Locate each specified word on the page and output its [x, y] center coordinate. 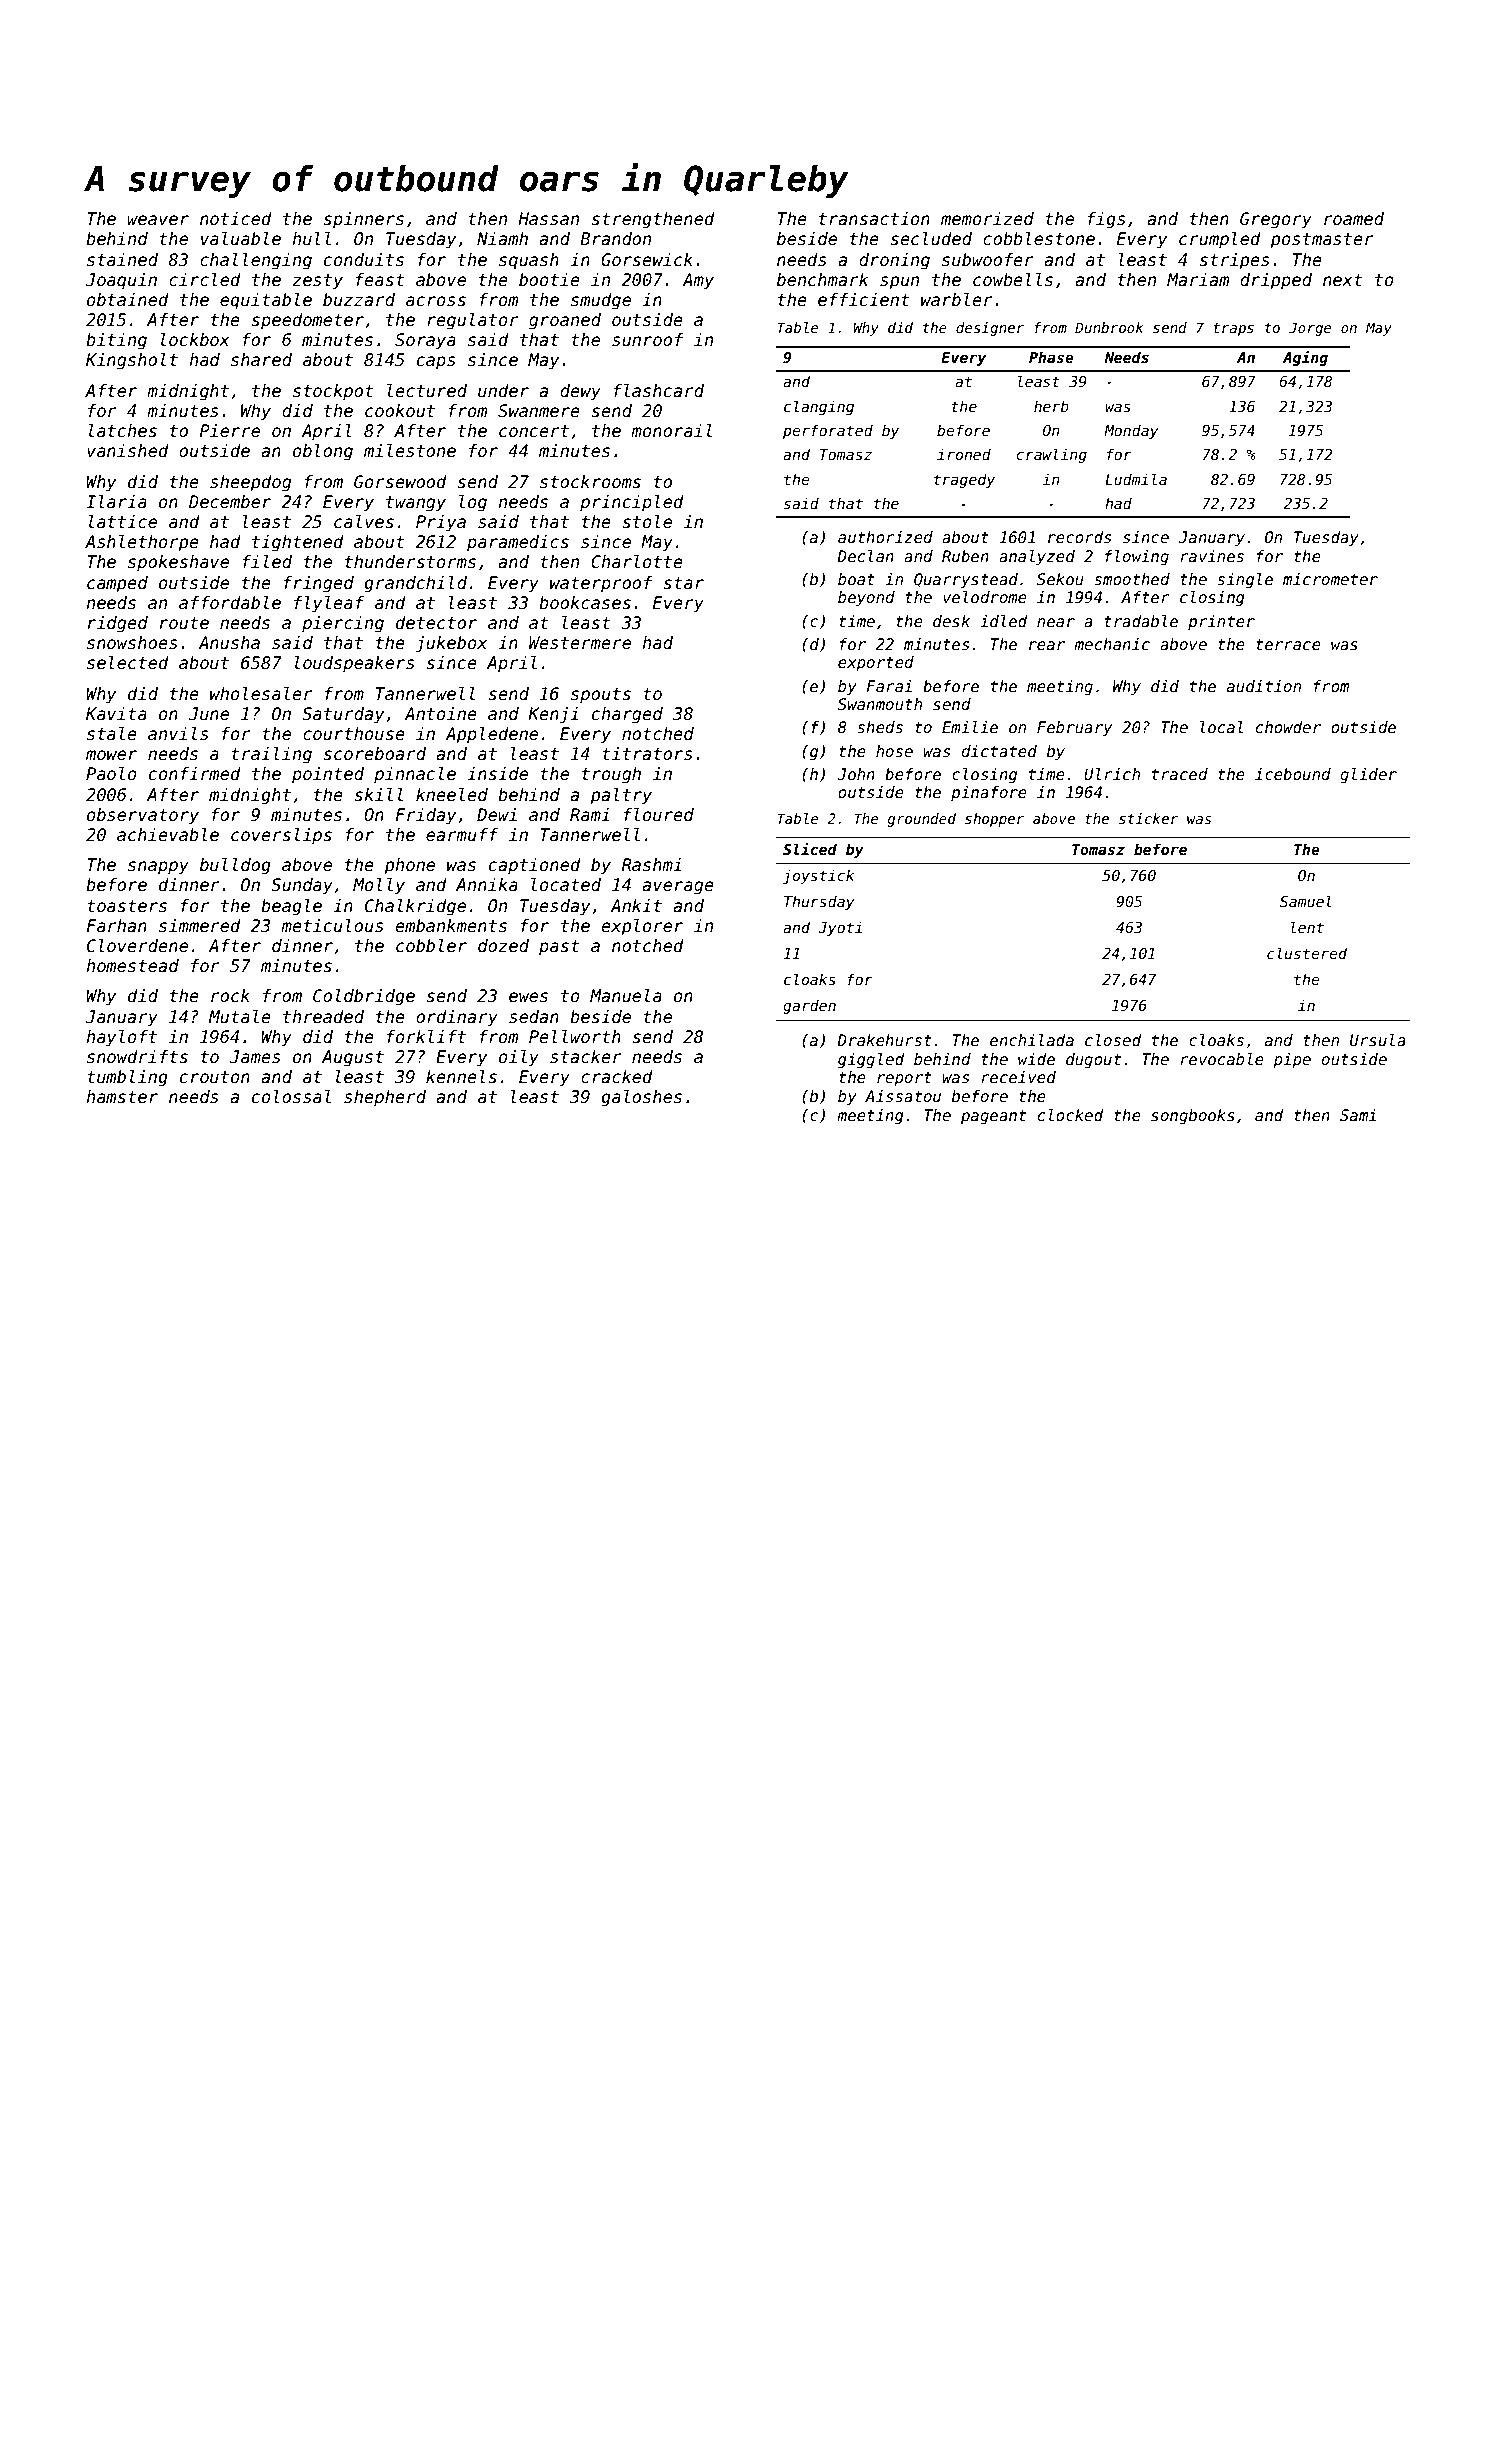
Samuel [1306, 901]
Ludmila [1136, 479]
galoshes [641, 1098]
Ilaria [116, 502]
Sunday [302, 886]
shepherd [385, 1098]
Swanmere [539, 411]
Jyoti [840, 928]
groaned [565, 321]
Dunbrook [1109, 327]
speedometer [307, 321]
